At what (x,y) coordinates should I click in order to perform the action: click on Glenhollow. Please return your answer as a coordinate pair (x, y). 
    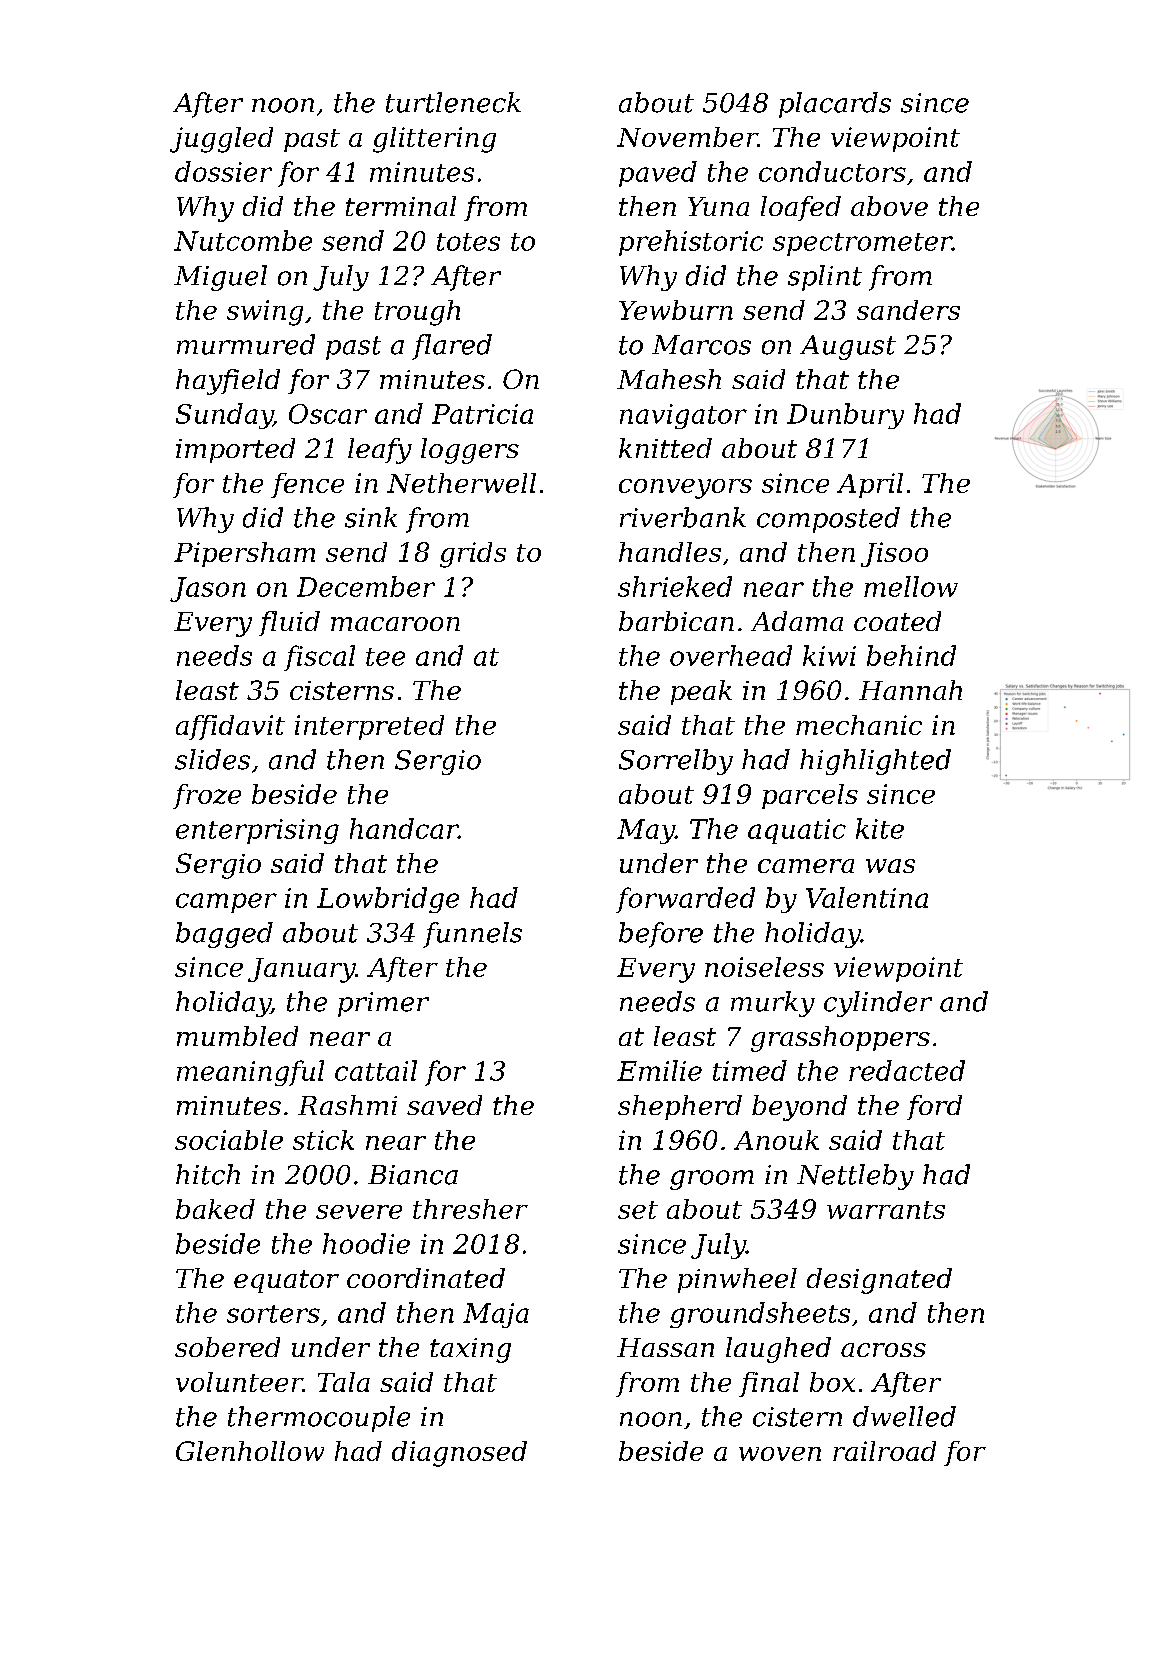
    Looking at the image, I should click on (250, 1451).
